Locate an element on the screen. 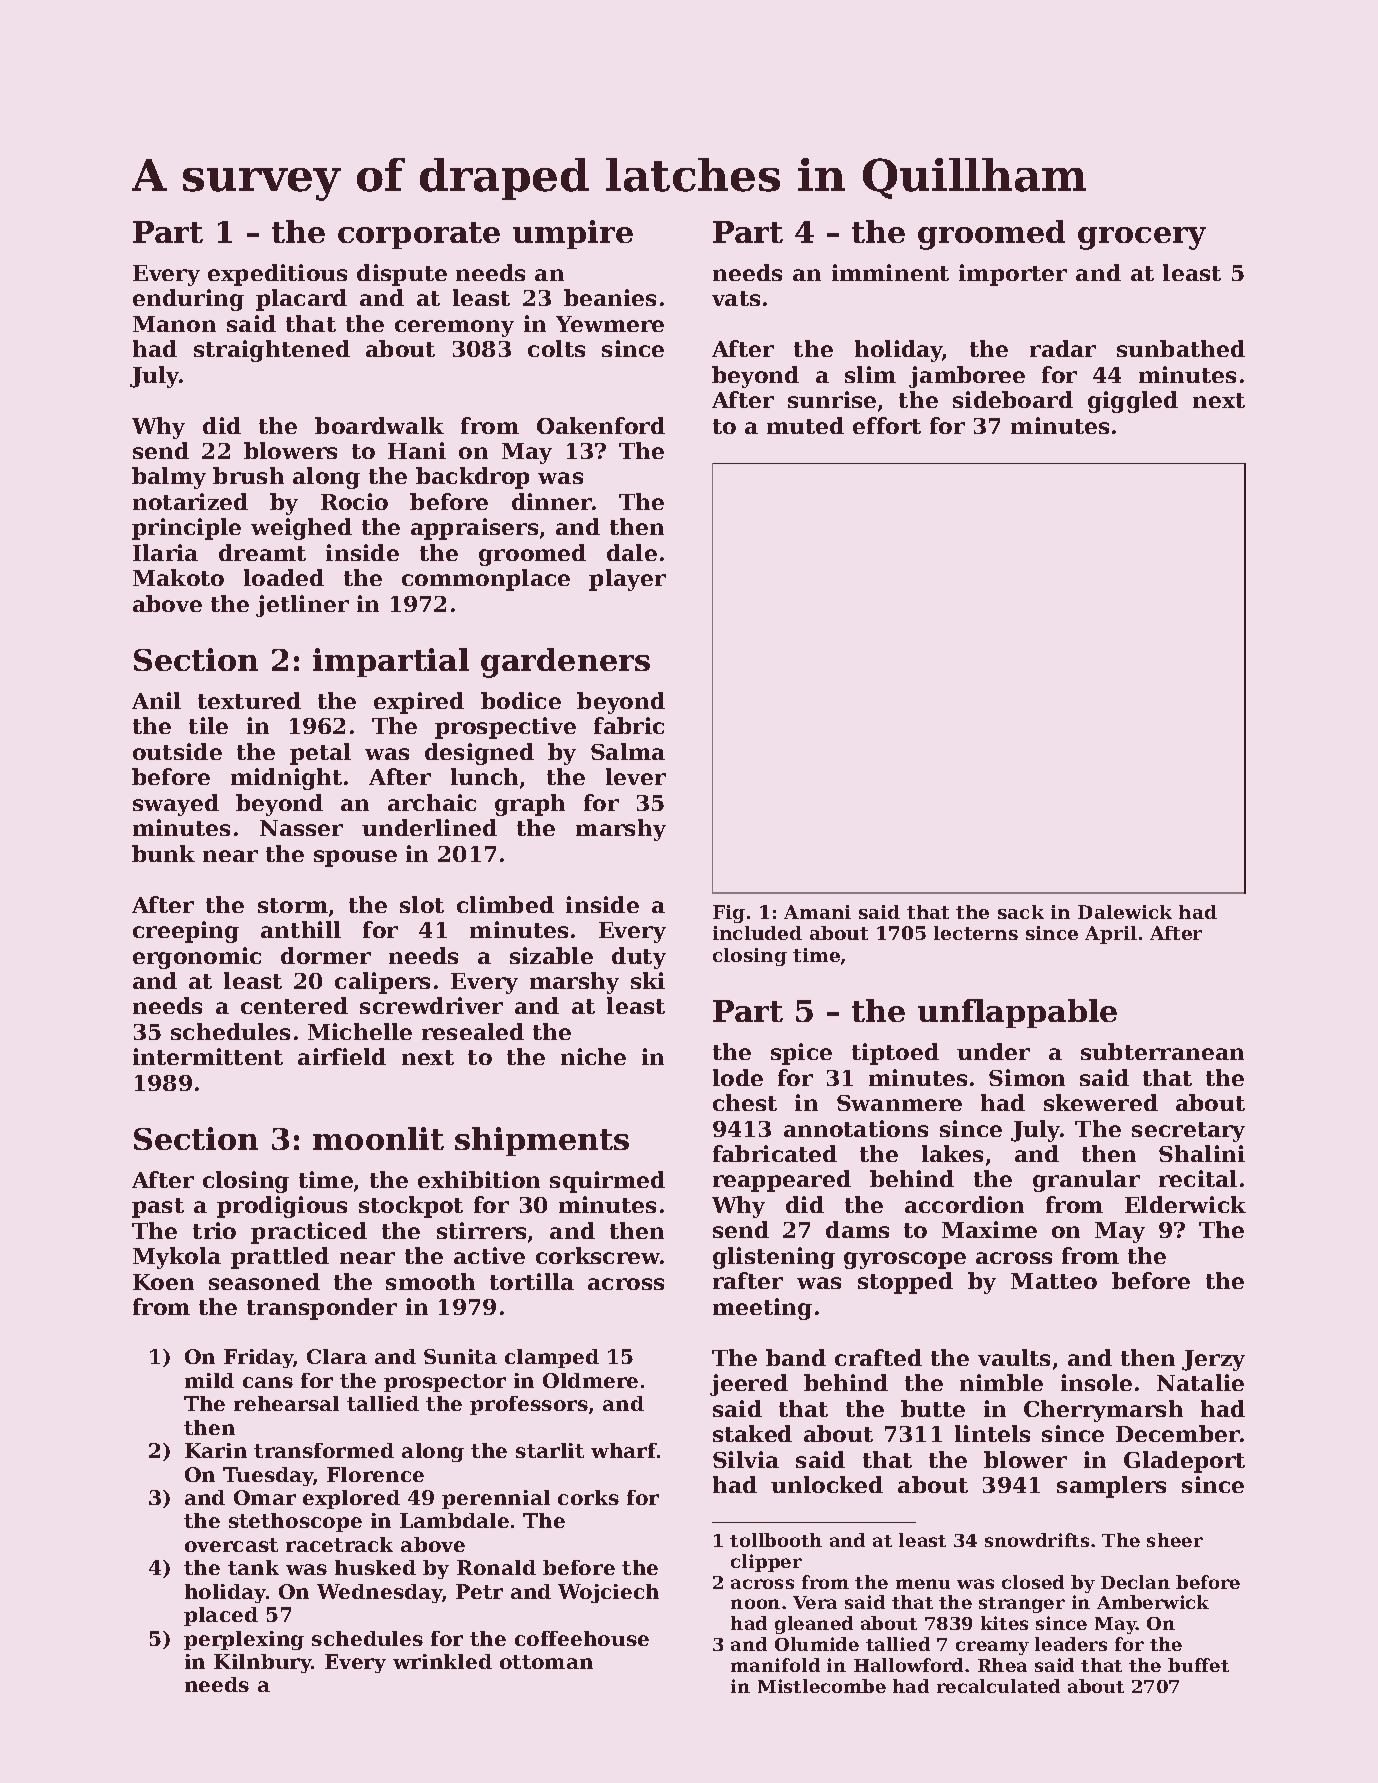 The height and width of the screenshot is (1783, 1378). buffet is located at coordinates (1198, 1665).
